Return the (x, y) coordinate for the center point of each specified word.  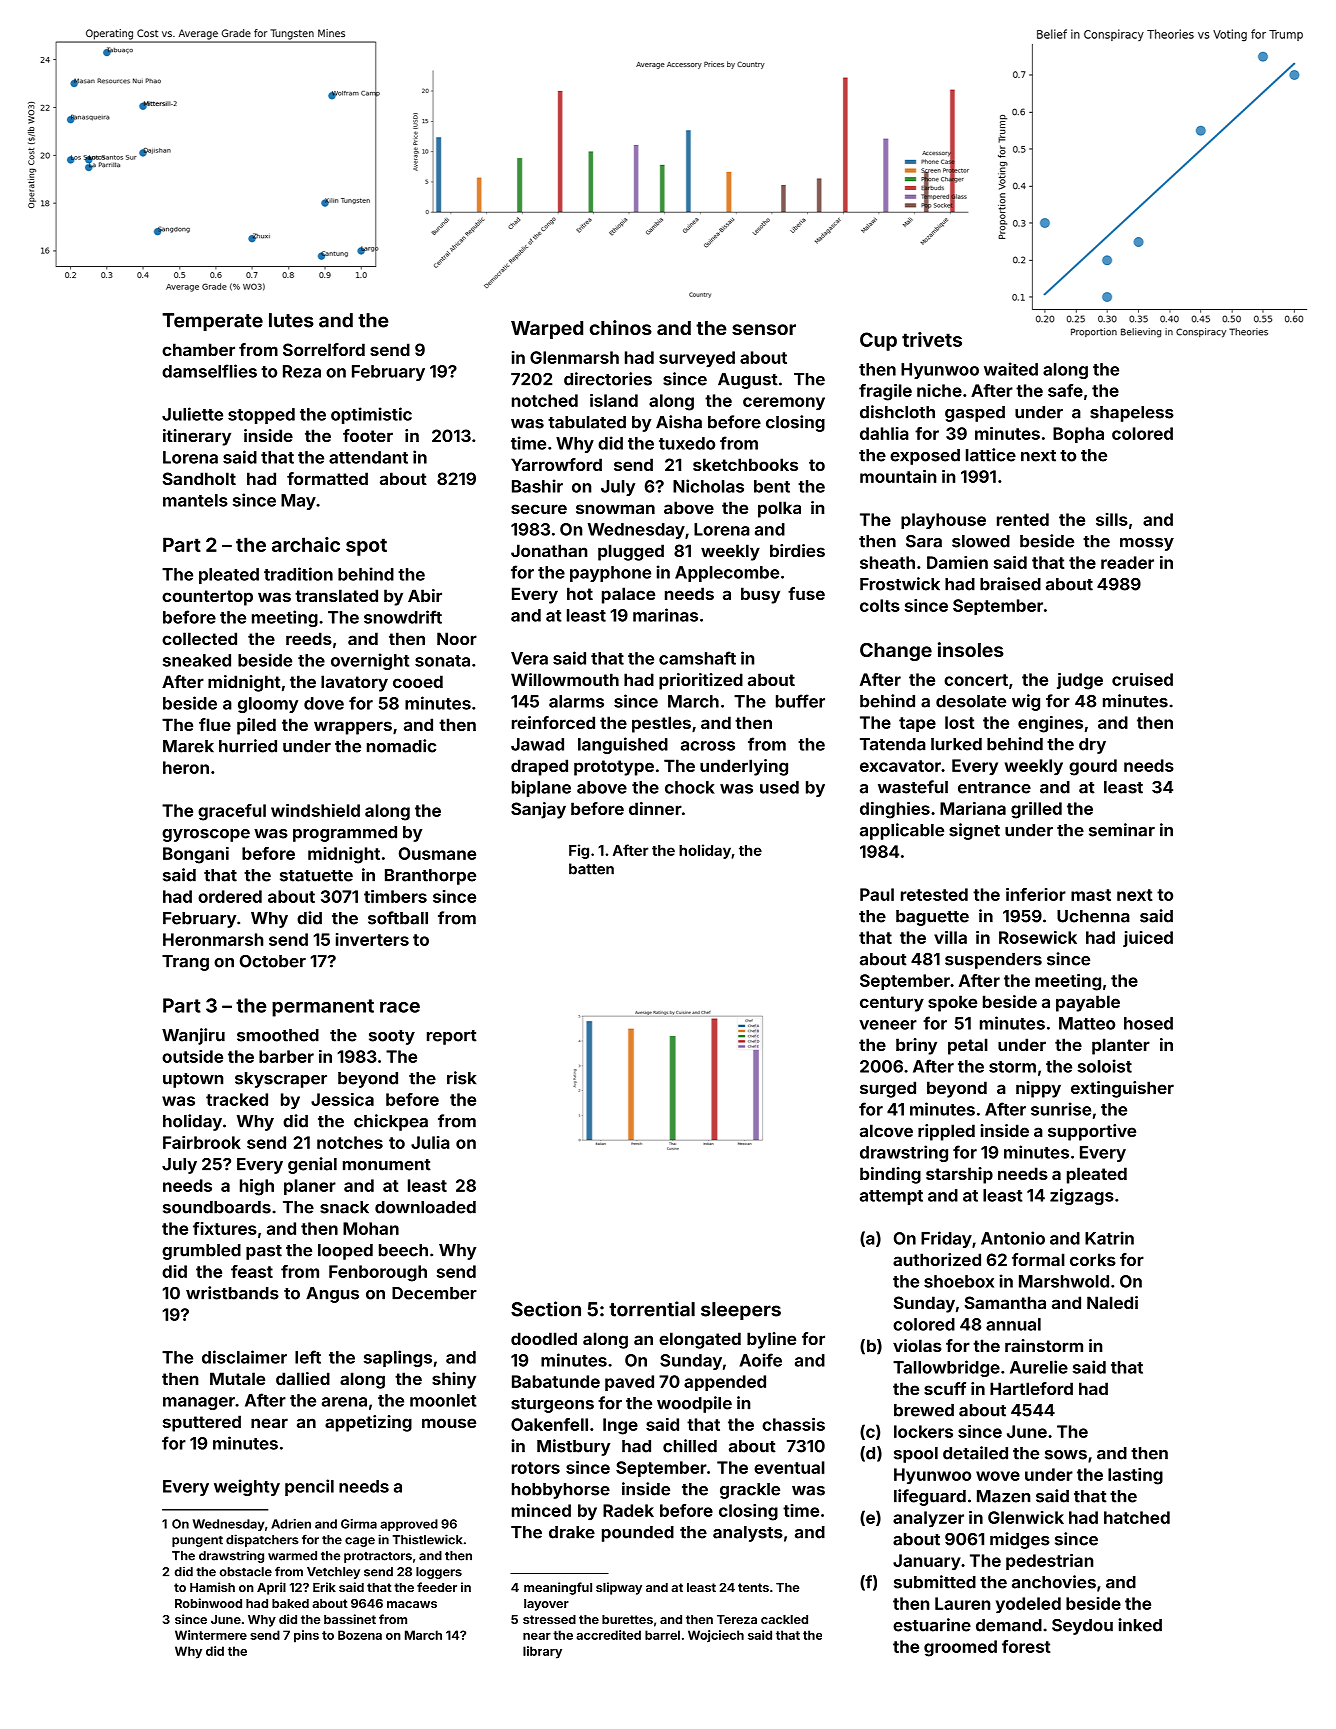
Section (546, 1309)
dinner (655, 808)
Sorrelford (324, 349)
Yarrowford (556, 464)
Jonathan (549, 550)
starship (959, 1175)
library (542, 1652)
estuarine (932, 1625)
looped (345, 1252)
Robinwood (208, 1603)
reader (1127, 562)
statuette (316, 876)
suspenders (993, 961)
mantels (195, 500)
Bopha (1078, 435)
